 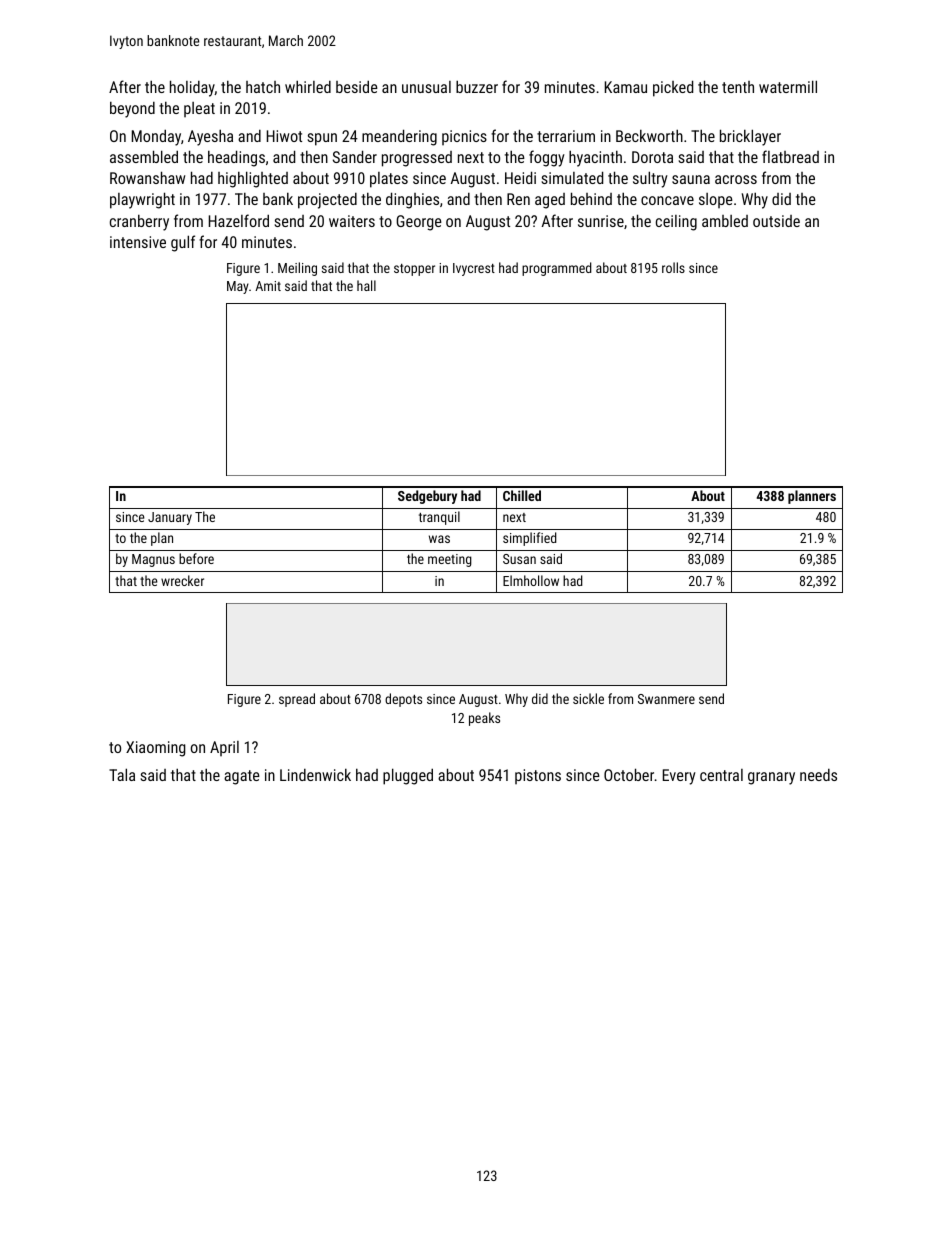 I want to click on rolls, so click(x=673, y=267).
